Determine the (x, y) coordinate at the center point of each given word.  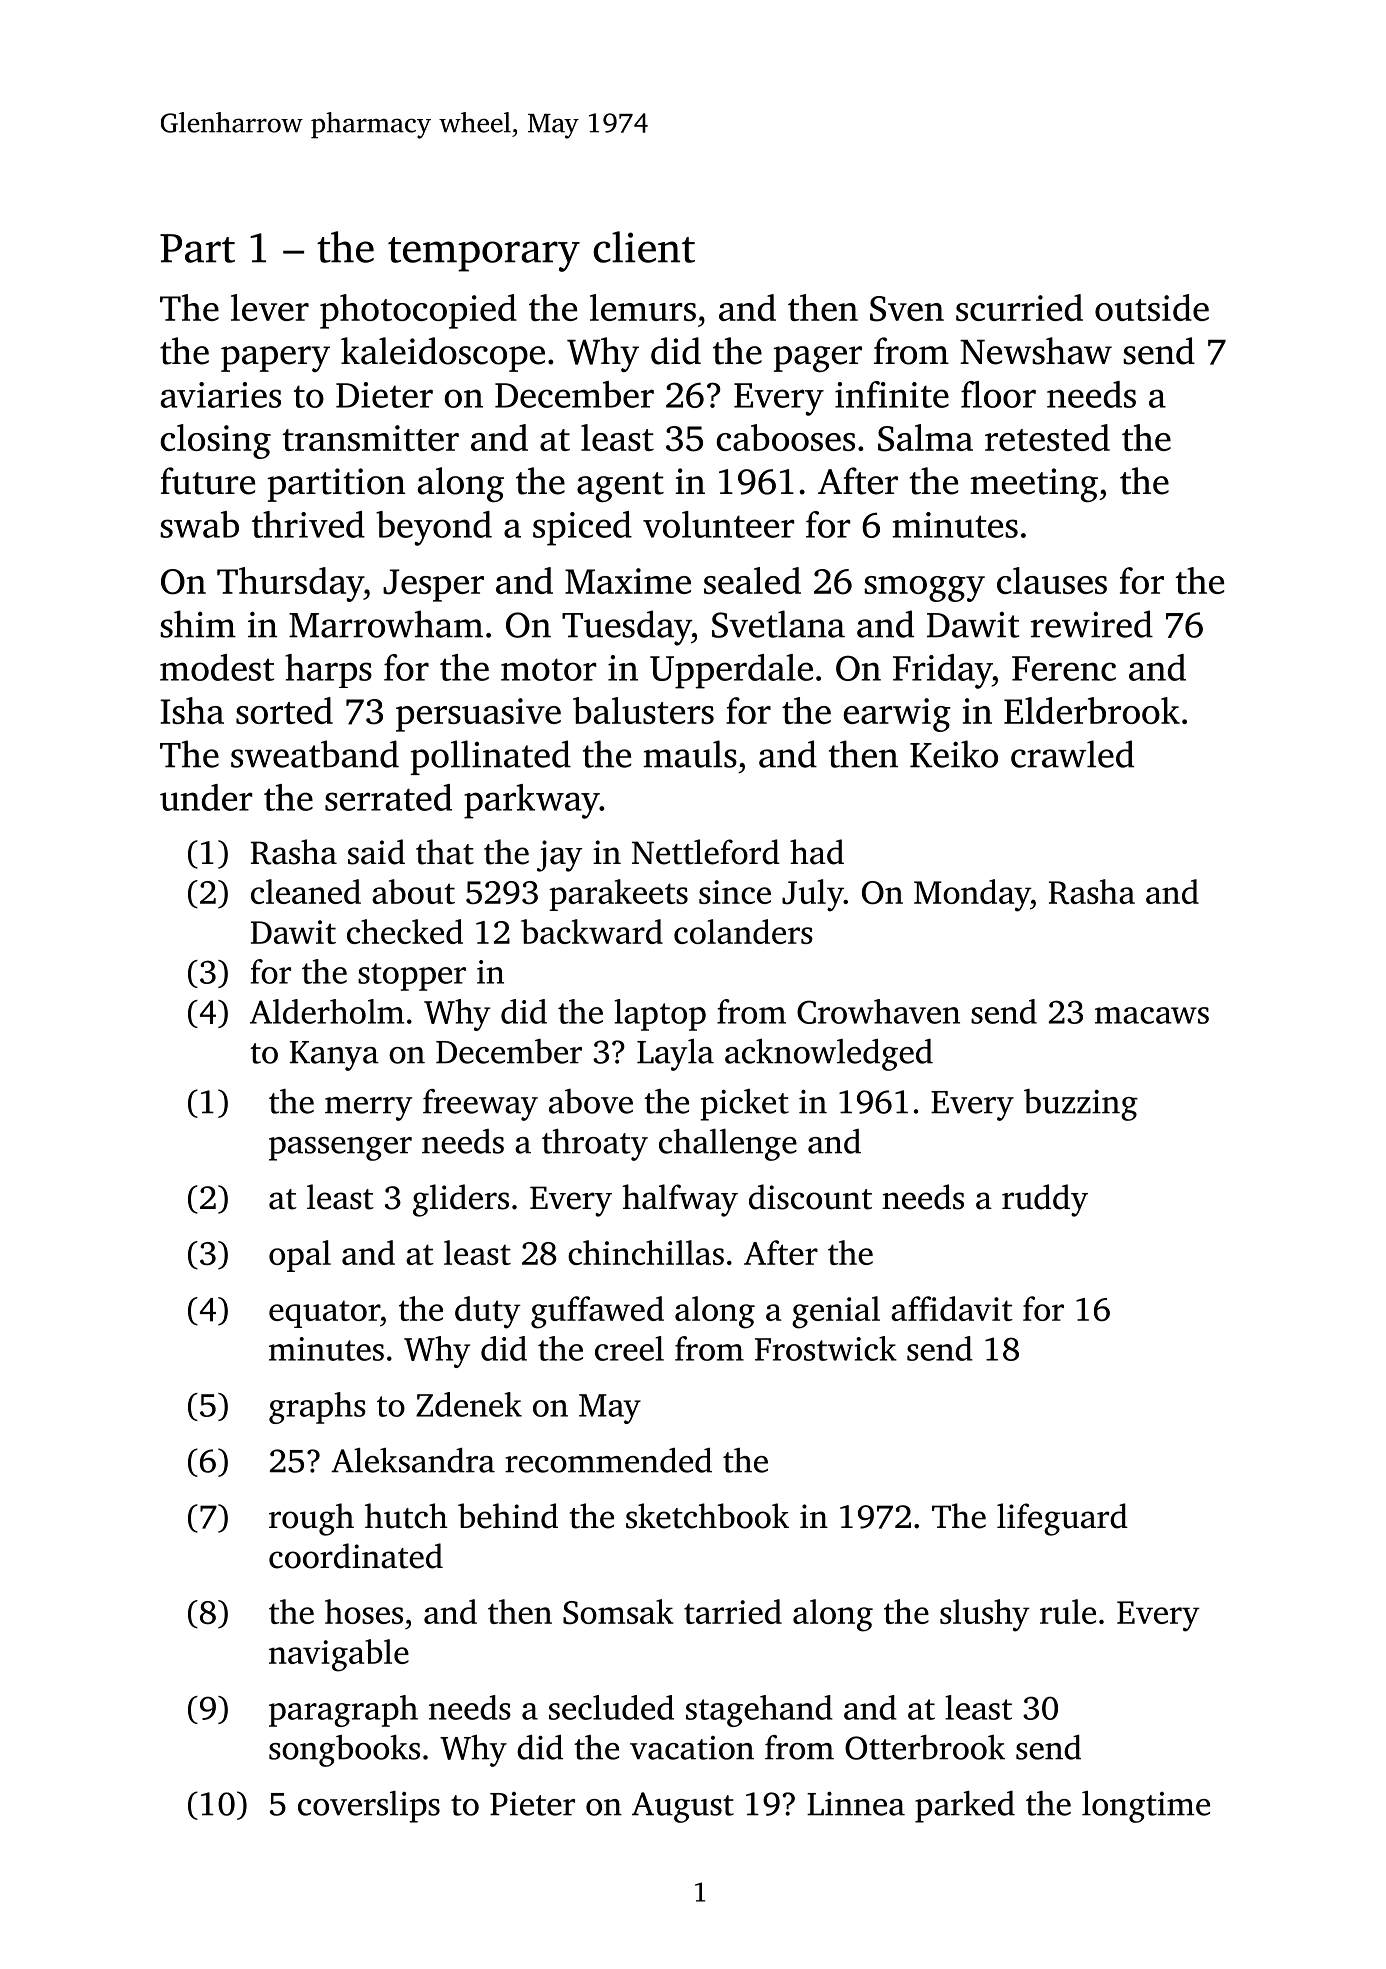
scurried (1019, 307)
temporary (484, 254)
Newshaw (1036, 351)
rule (1068, 1611)
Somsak (618, 1612)
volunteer (719, 524)
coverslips (369, 1807)
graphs (317, 1408)
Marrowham (386, 624)
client (644, 247)
